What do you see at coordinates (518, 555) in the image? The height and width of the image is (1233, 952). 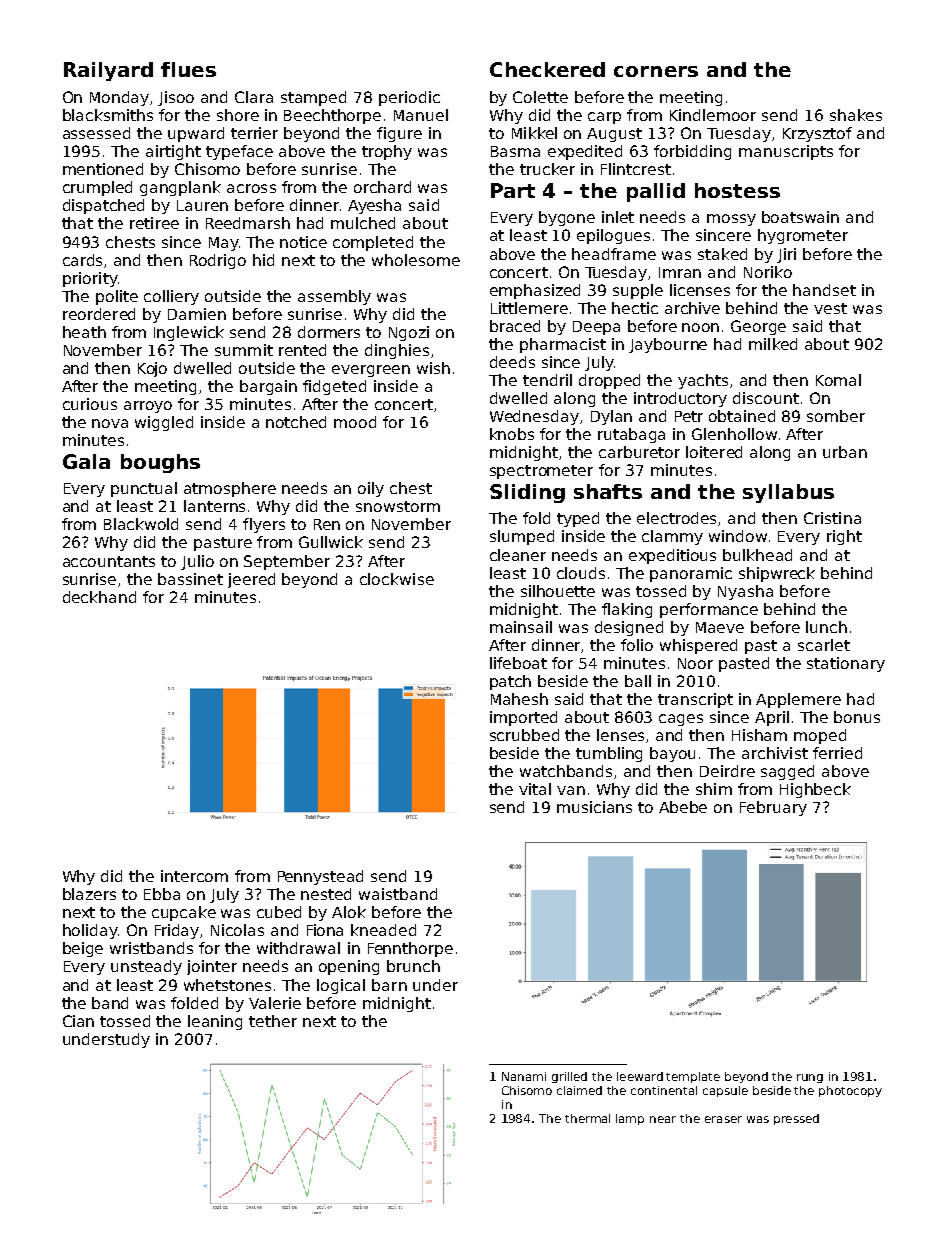 I see `cleaner` at bounding box center [518, 555].
